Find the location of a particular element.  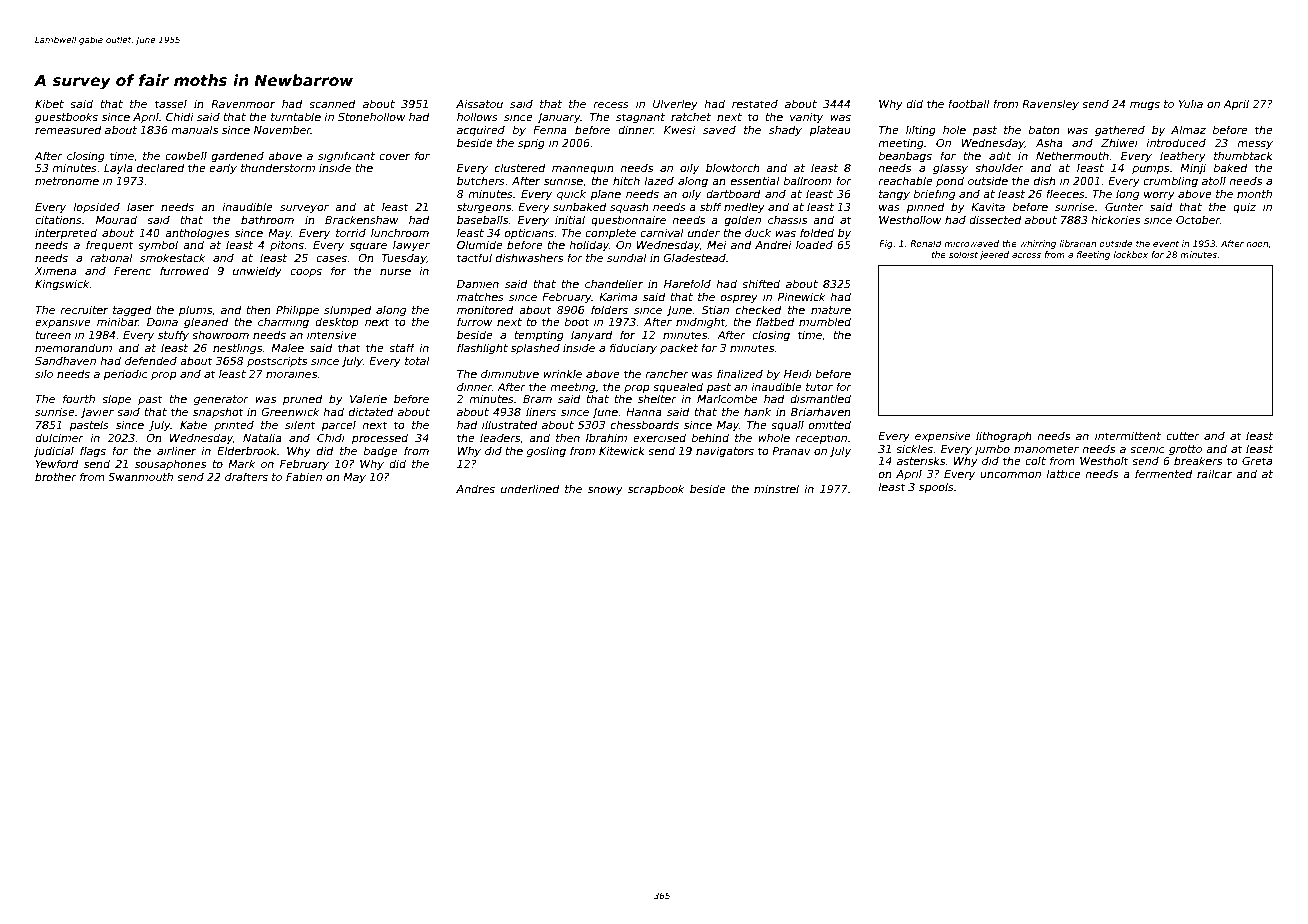

scrapbook is located at coordinates (656, 489).
